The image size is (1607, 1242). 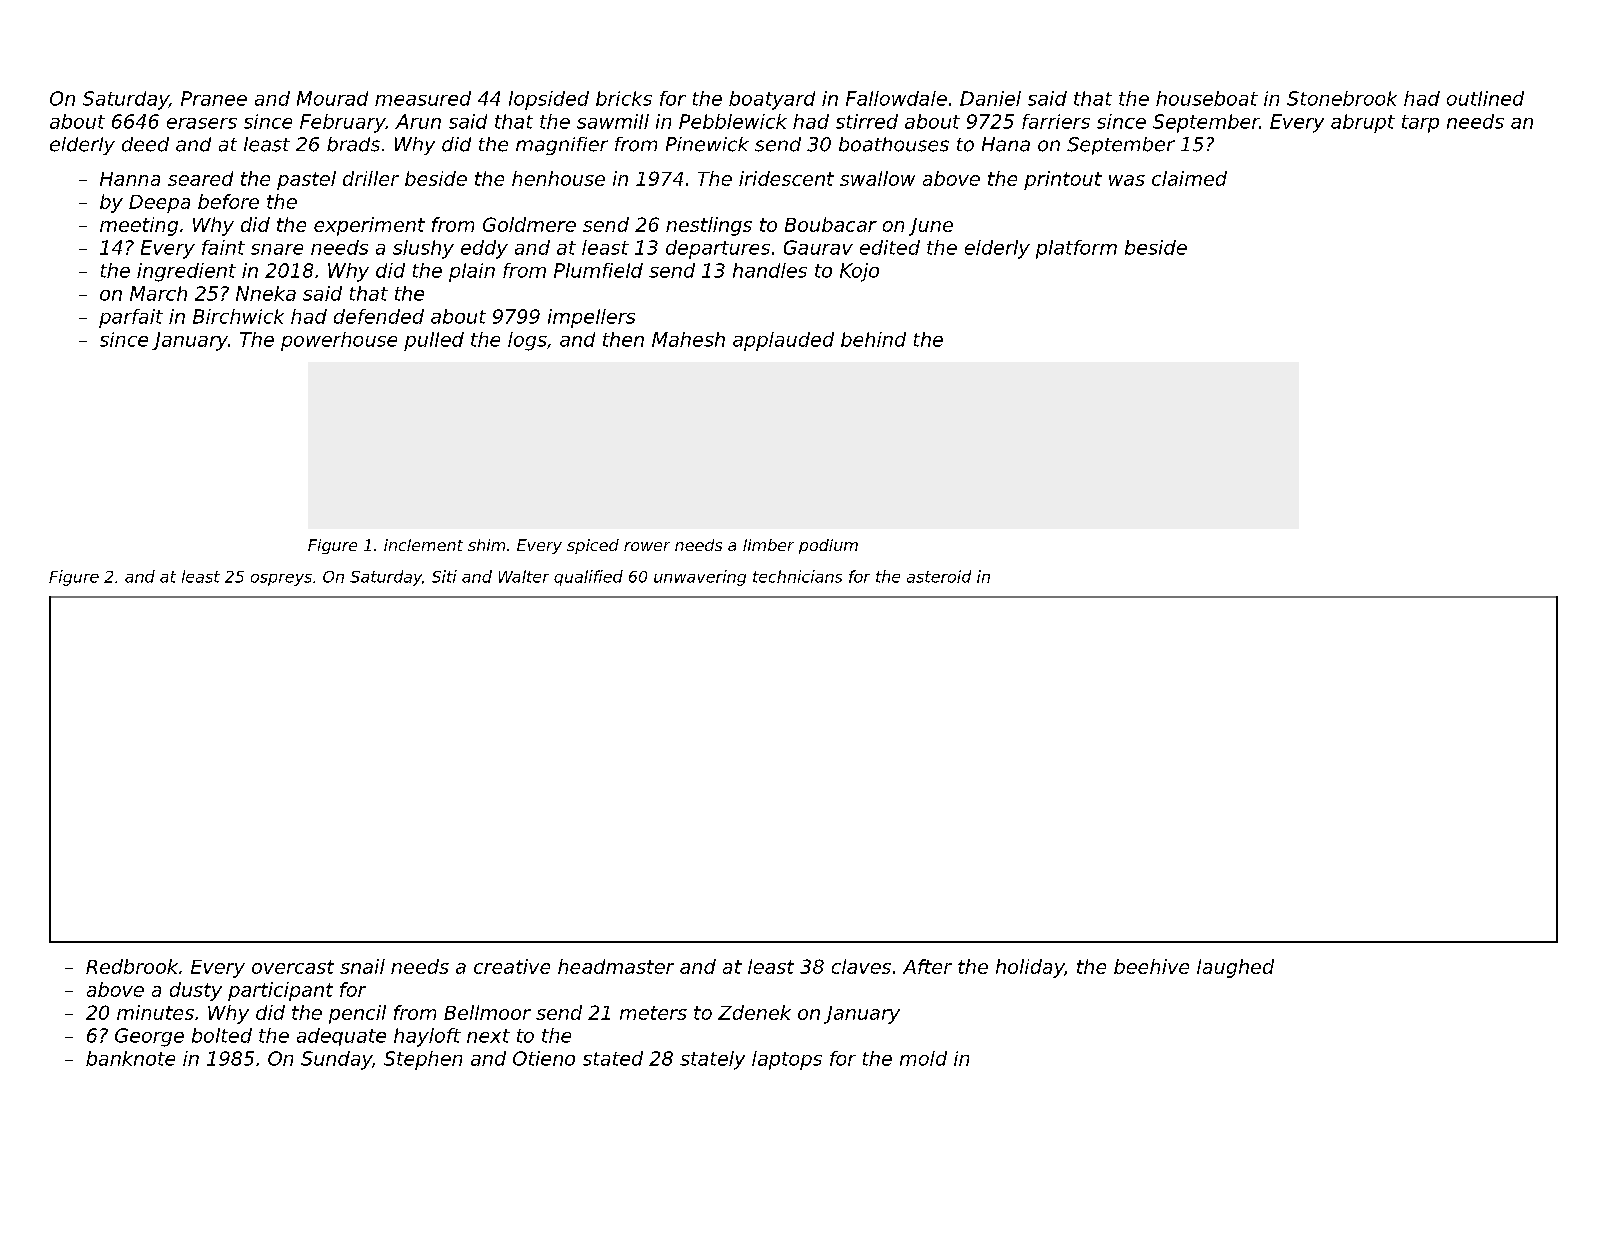 What do you see at coordinates (281, 580) in the screenshot?
I see `ospreys` at bounding box center [281, 580].
